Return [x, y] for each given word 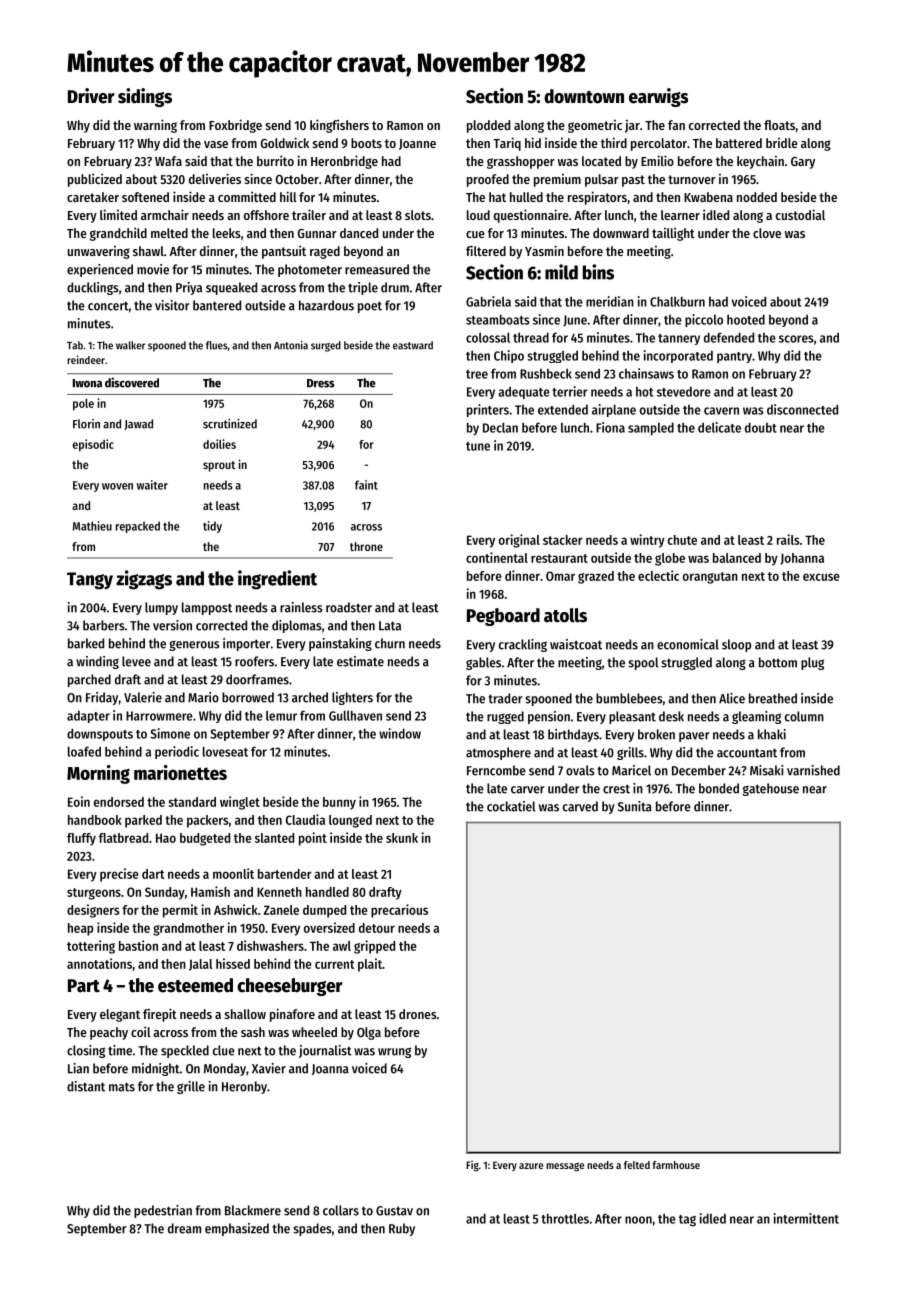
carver [528, 790]
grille [191, 1087]
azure [531, 1166]
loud [478, 215]
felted [637, 1165]
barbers [104, 625]
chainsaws [646, 373]
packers [208, 821]
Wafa [168, 161]
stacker [563, 540]
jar [632, 126]
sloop [736, 645]
